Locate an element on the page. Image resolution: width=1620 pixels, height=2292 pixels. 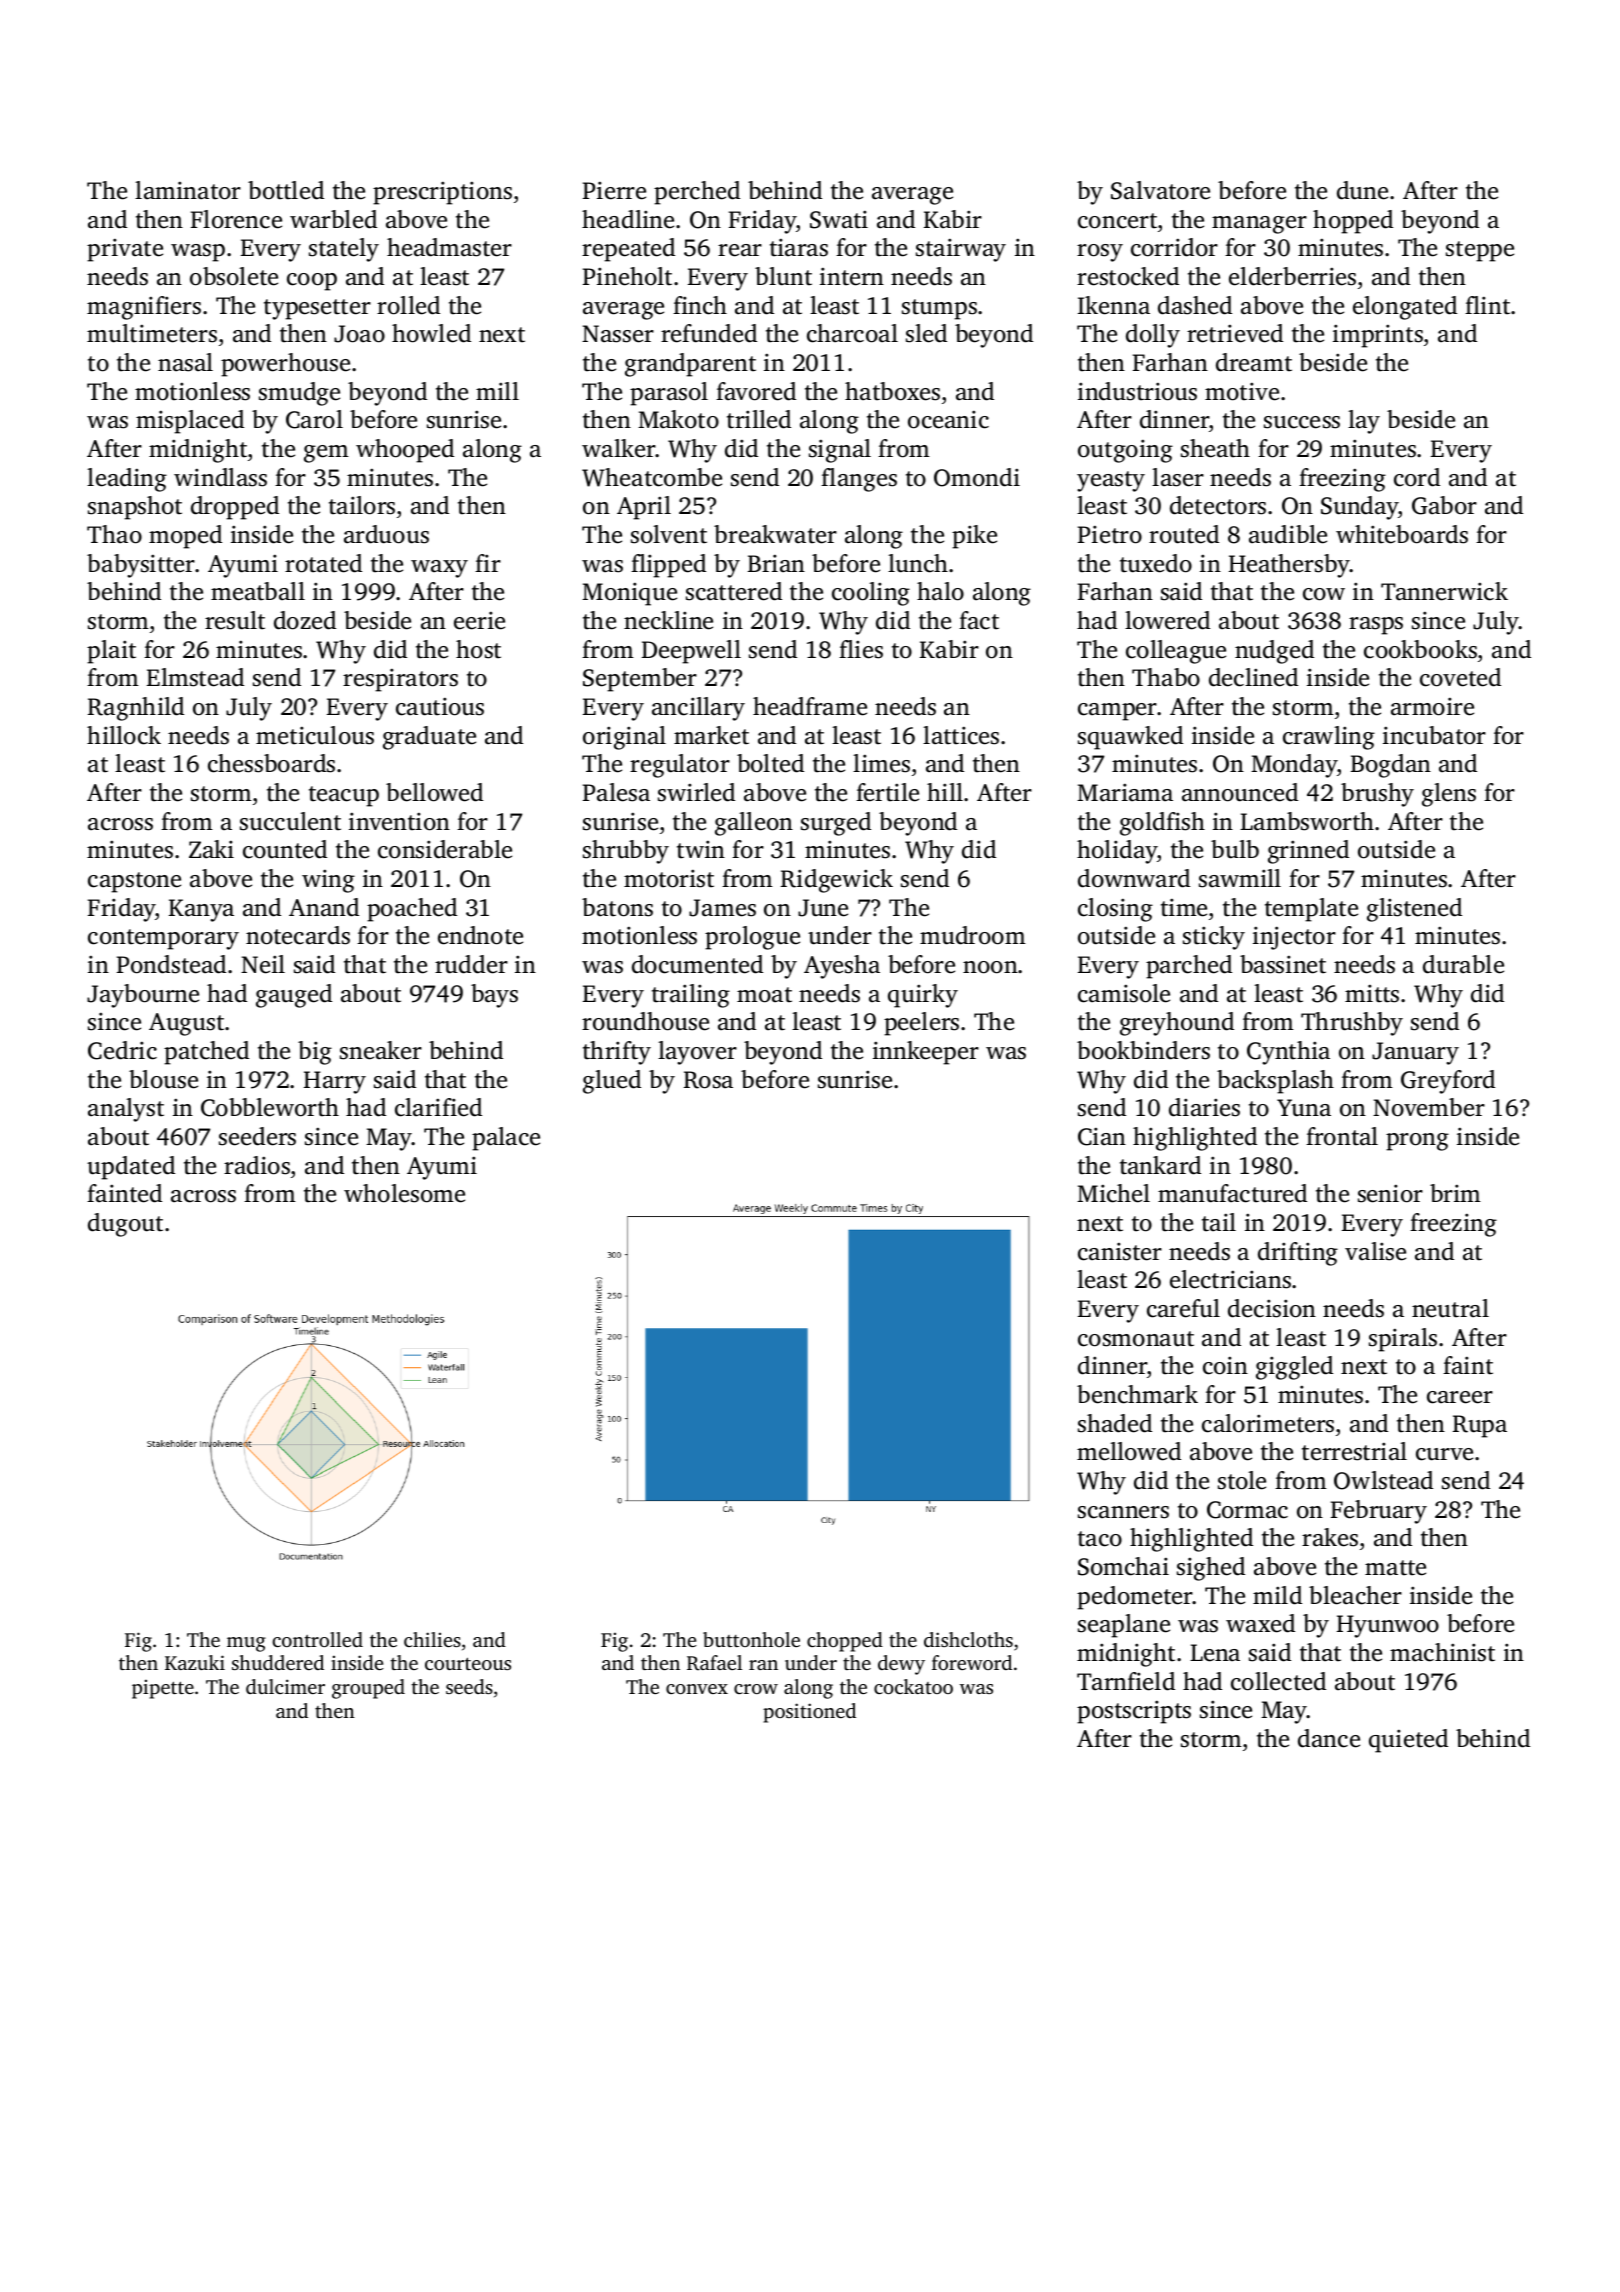
flint is located at coordinates (1487, 305).
